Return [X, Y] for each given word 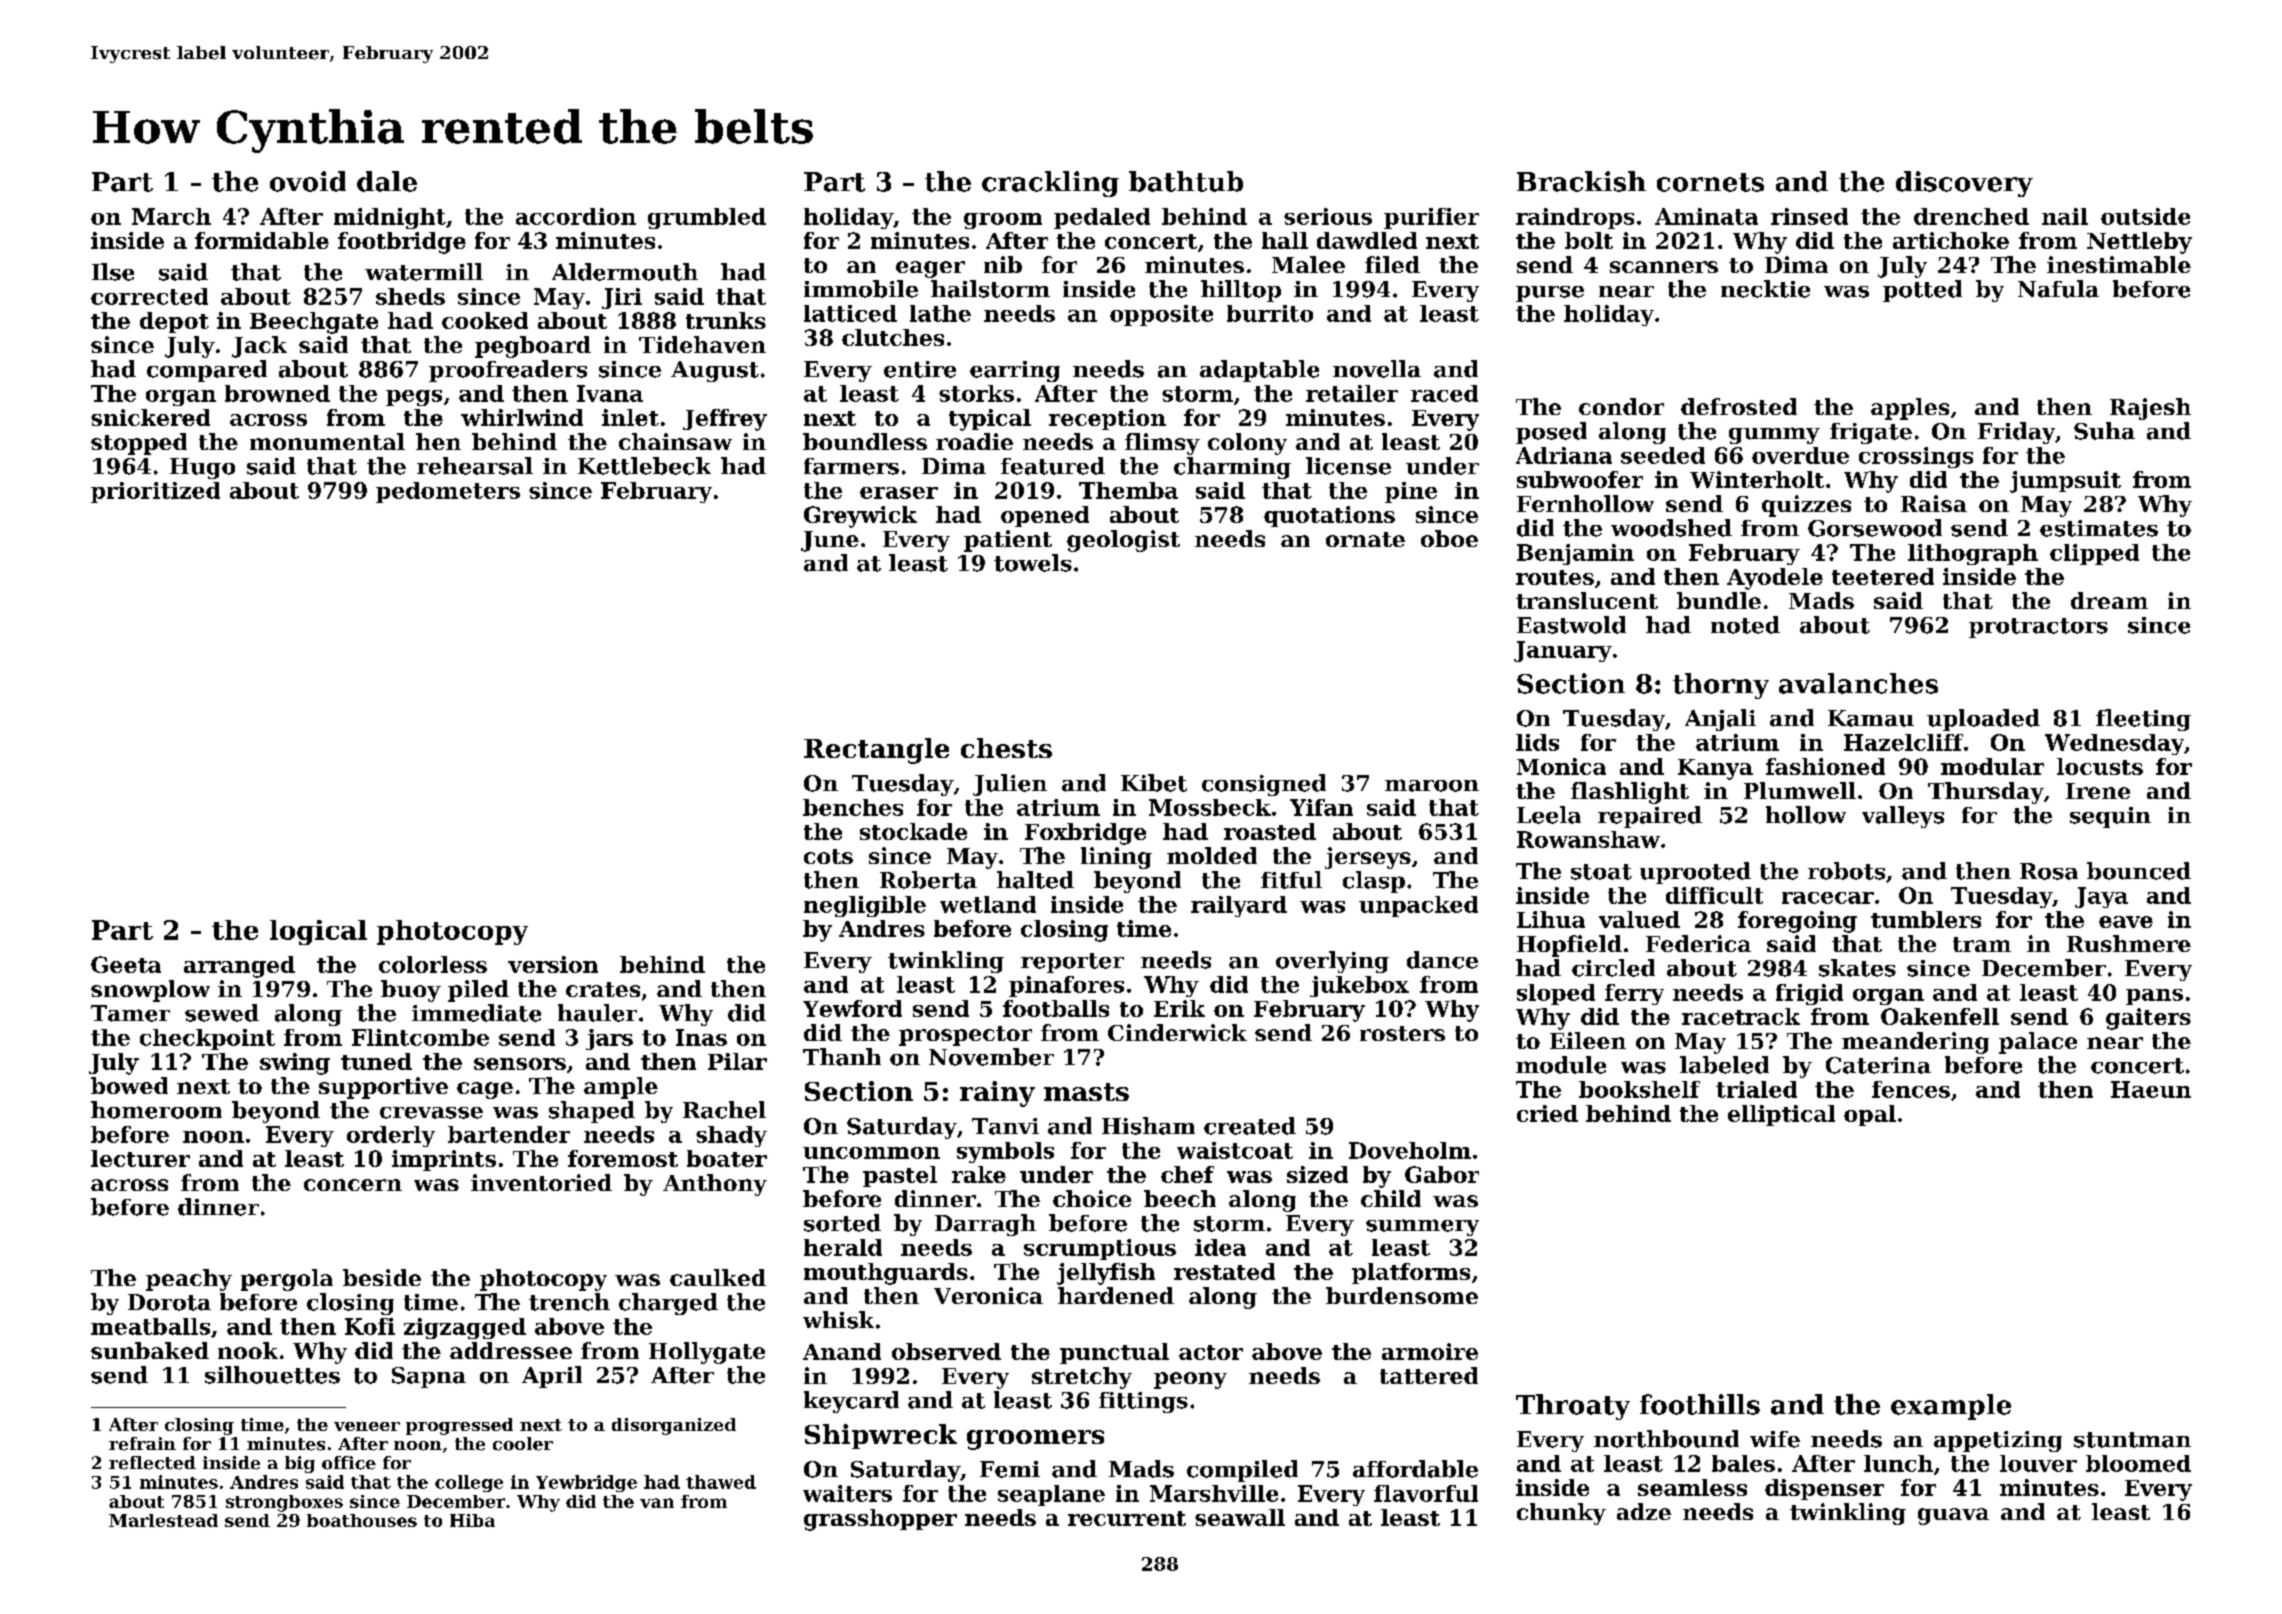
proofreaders [508, 371]
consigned [1264, 785]
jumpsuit [2065, 482]
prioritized [155, 492]
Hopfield [1569, 946]
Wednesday [2114, 744]
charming [1232, 468]
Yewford [852, 1008]
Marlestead [163, 1520]
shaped [592, 1112]
